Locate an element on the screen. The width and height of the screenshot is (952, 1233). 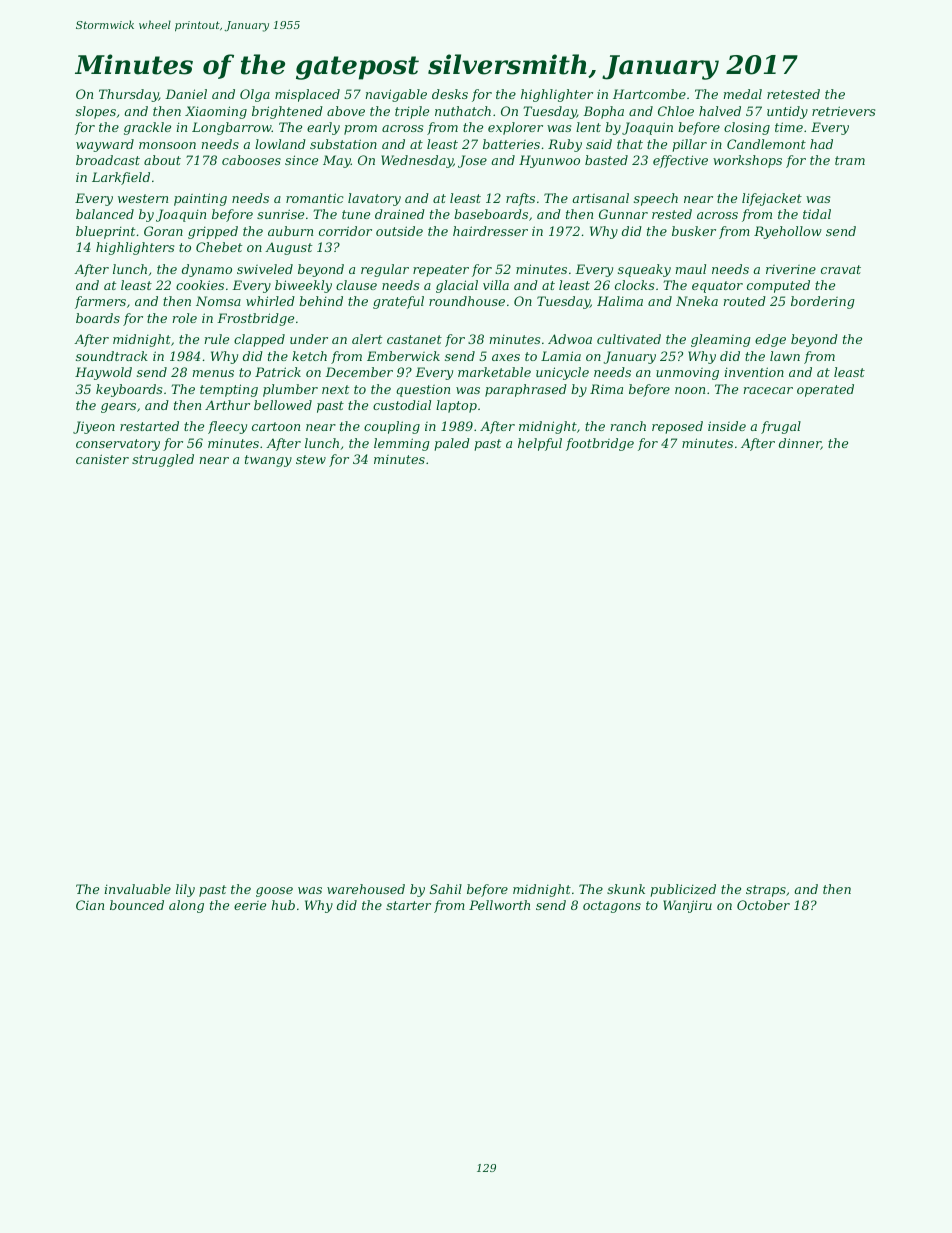
operated is located at coordinates (825, 390).
